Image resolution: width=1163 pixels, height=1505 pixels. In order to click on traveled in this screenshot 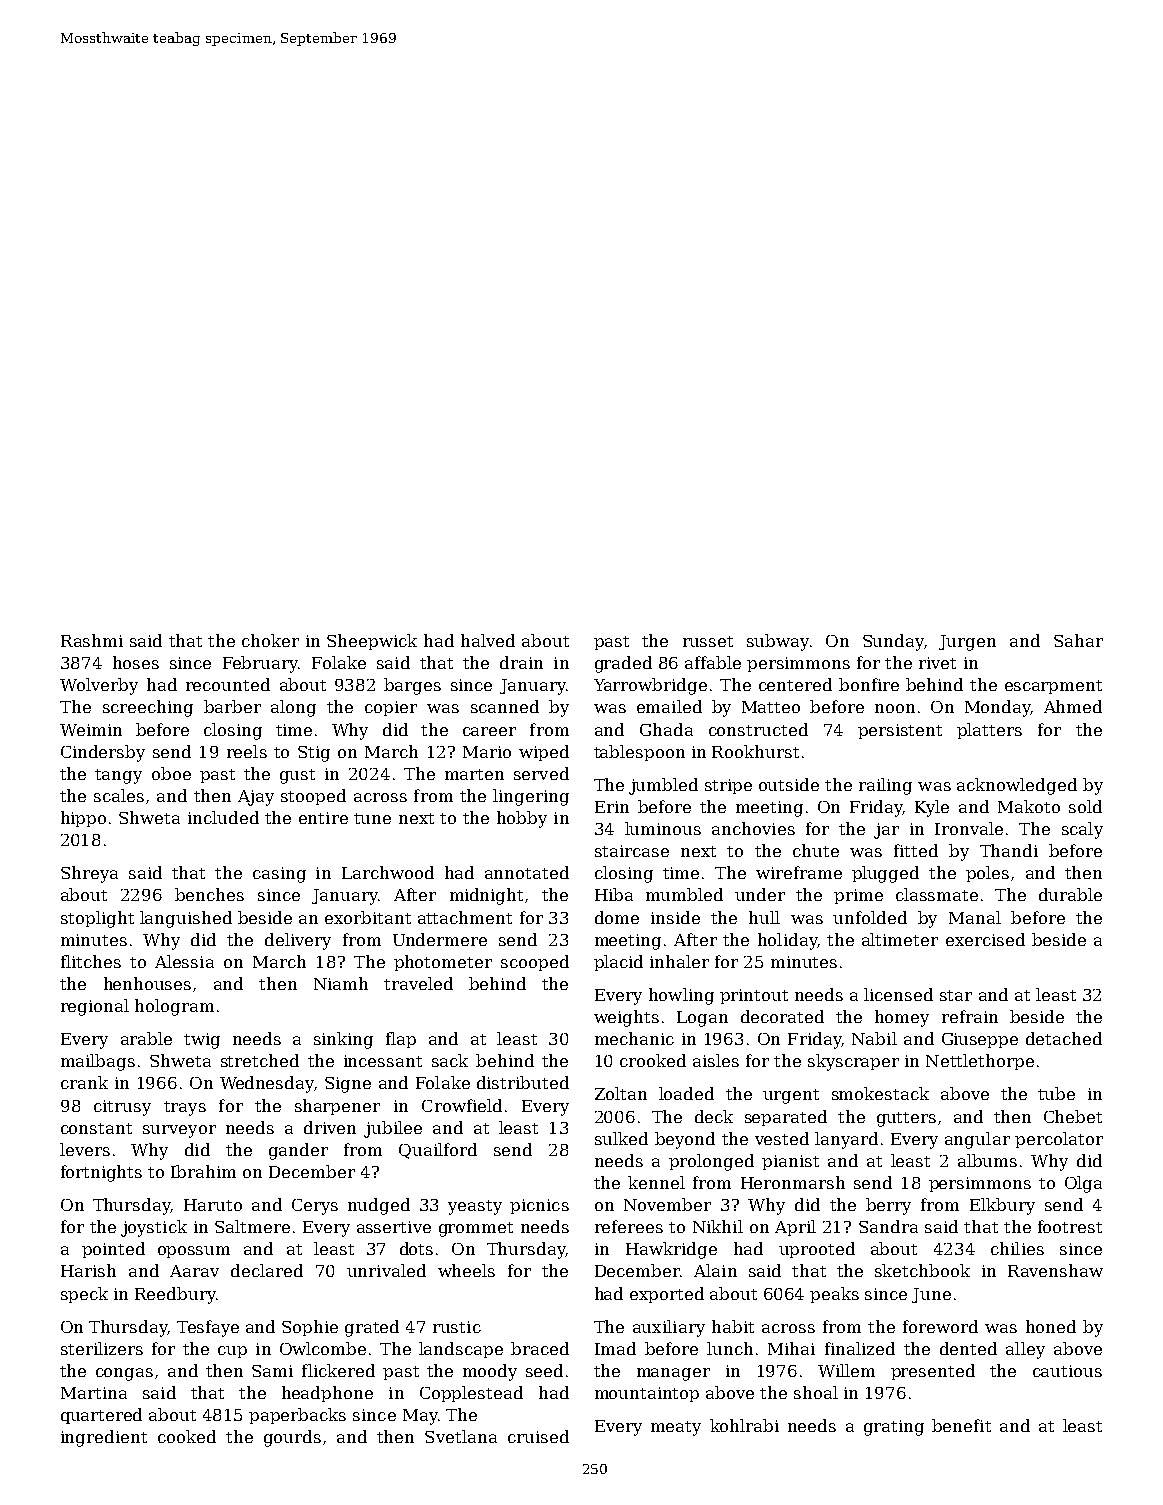, I will do `click(418, 983)`.
